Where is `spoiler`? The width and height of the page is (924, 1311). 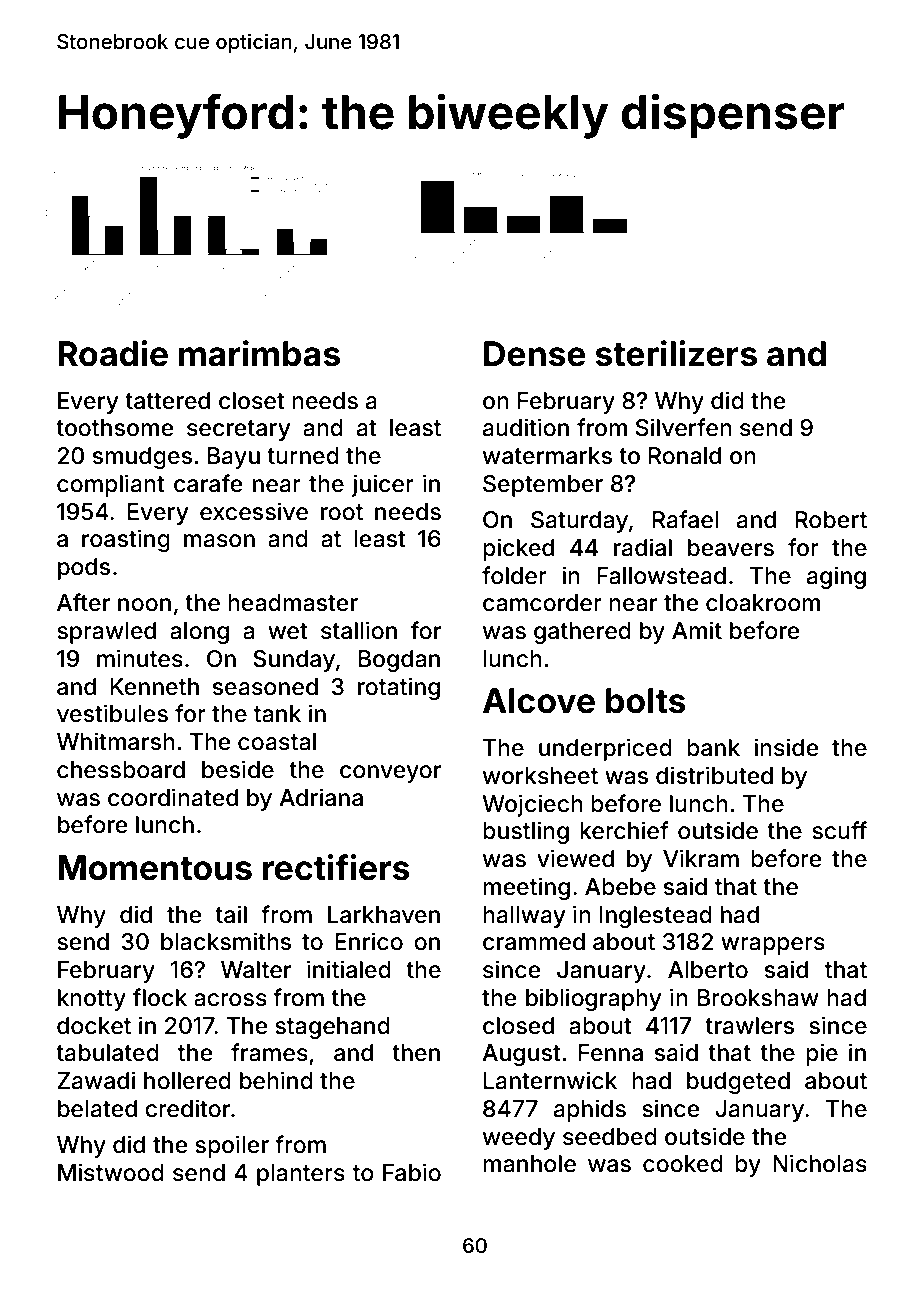
spoiler is located at coordinates (232, 1146).
